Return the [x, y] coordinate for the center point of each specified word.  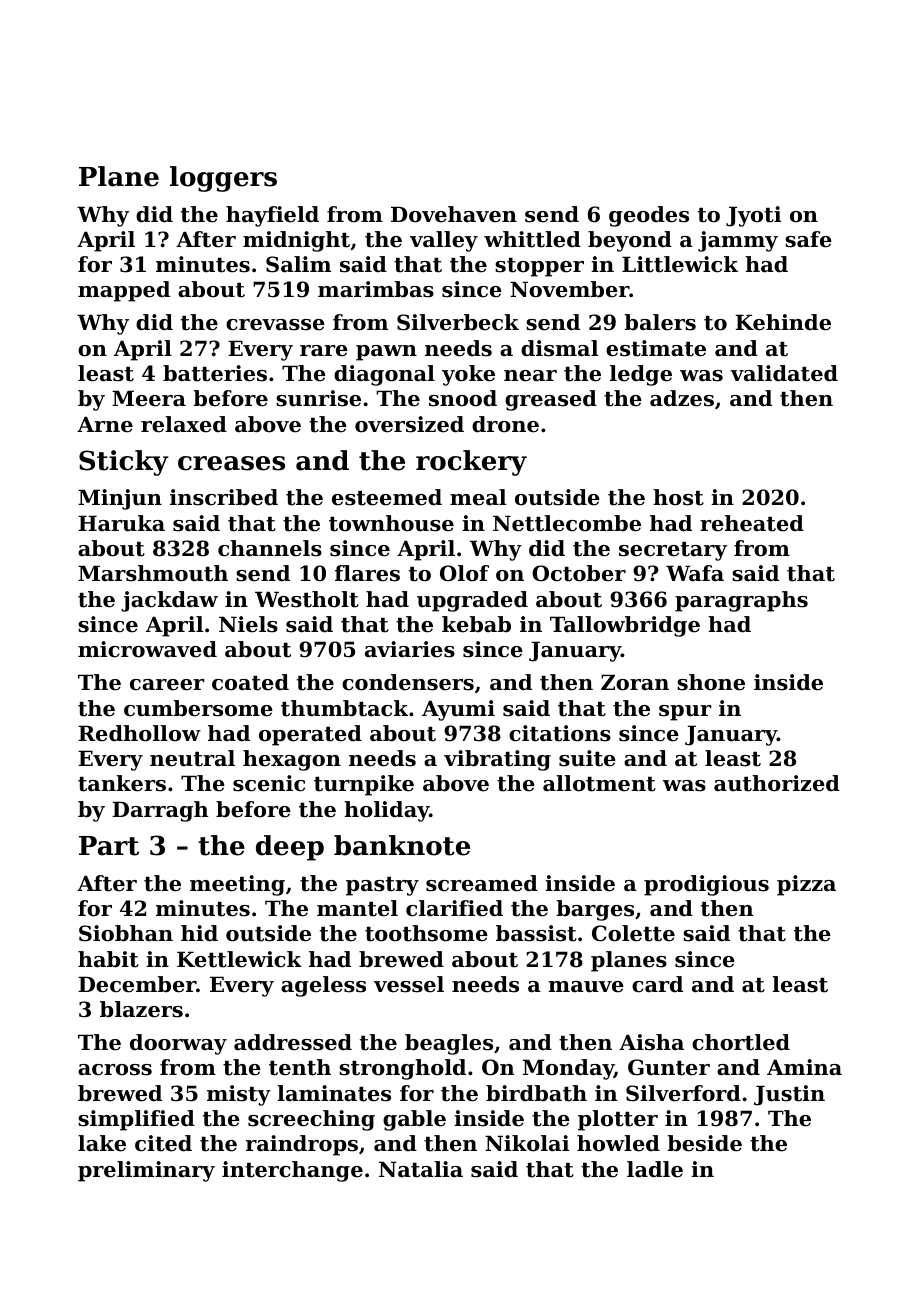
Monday [568, 1069]
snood [463, 398]
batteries [215, 373]
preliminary [146, 1171]
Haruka [121, 523]
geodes [649, 216]
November [569, 289]
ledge [641, 375]
